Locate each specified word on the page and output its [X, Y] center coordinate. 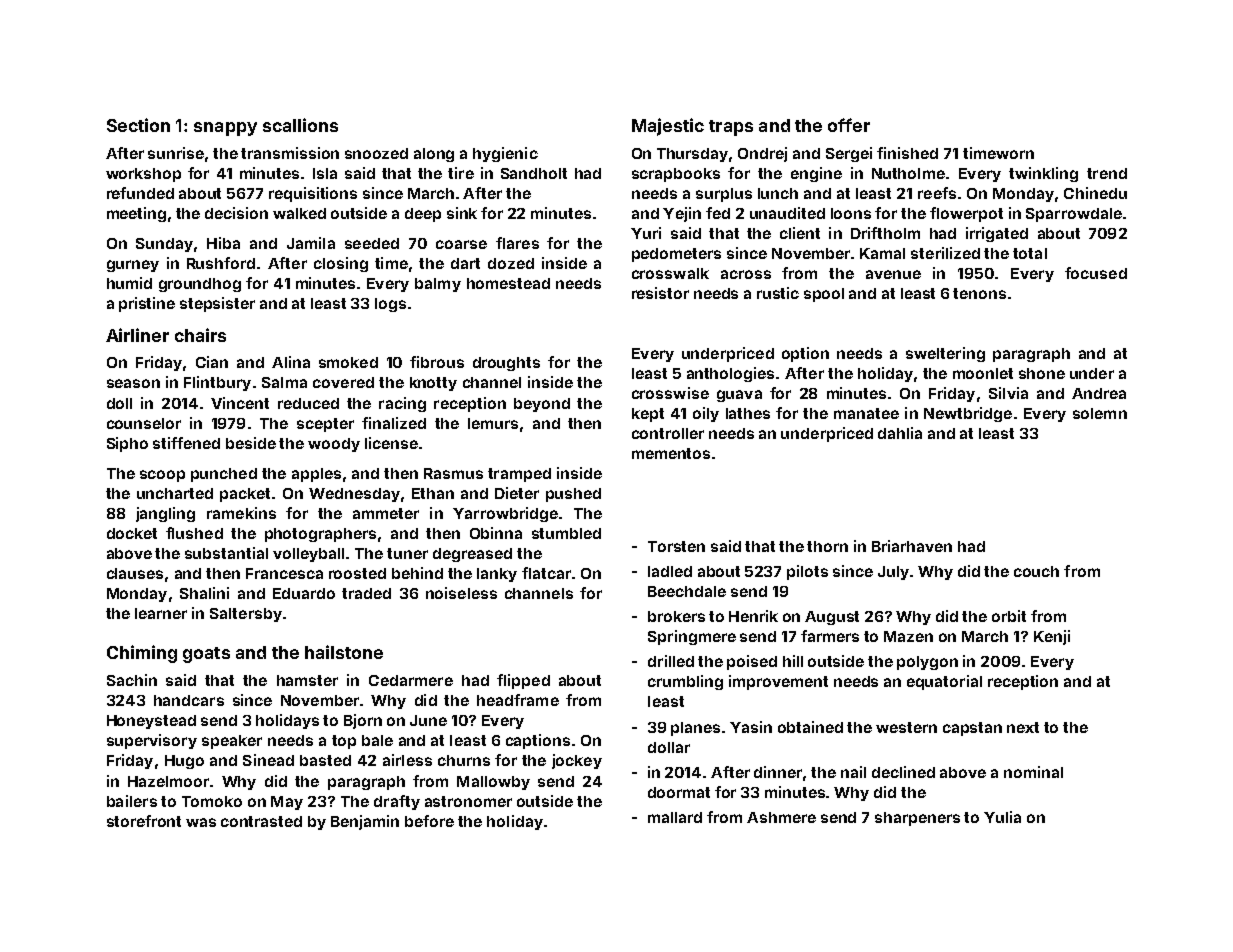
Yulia [1002, 817]
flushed [194, 533]
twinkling [1043, 174]
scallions [300, 125]
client [800, 233]
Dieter [517, 493]
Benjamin [365, 822]
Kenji [1052, 637]
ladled [670, 571]
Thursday [693, 155]
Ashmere [781, 817]
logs [390, 305]
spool [824, 295]
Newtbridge [968, 414]
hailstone [344, 652]
